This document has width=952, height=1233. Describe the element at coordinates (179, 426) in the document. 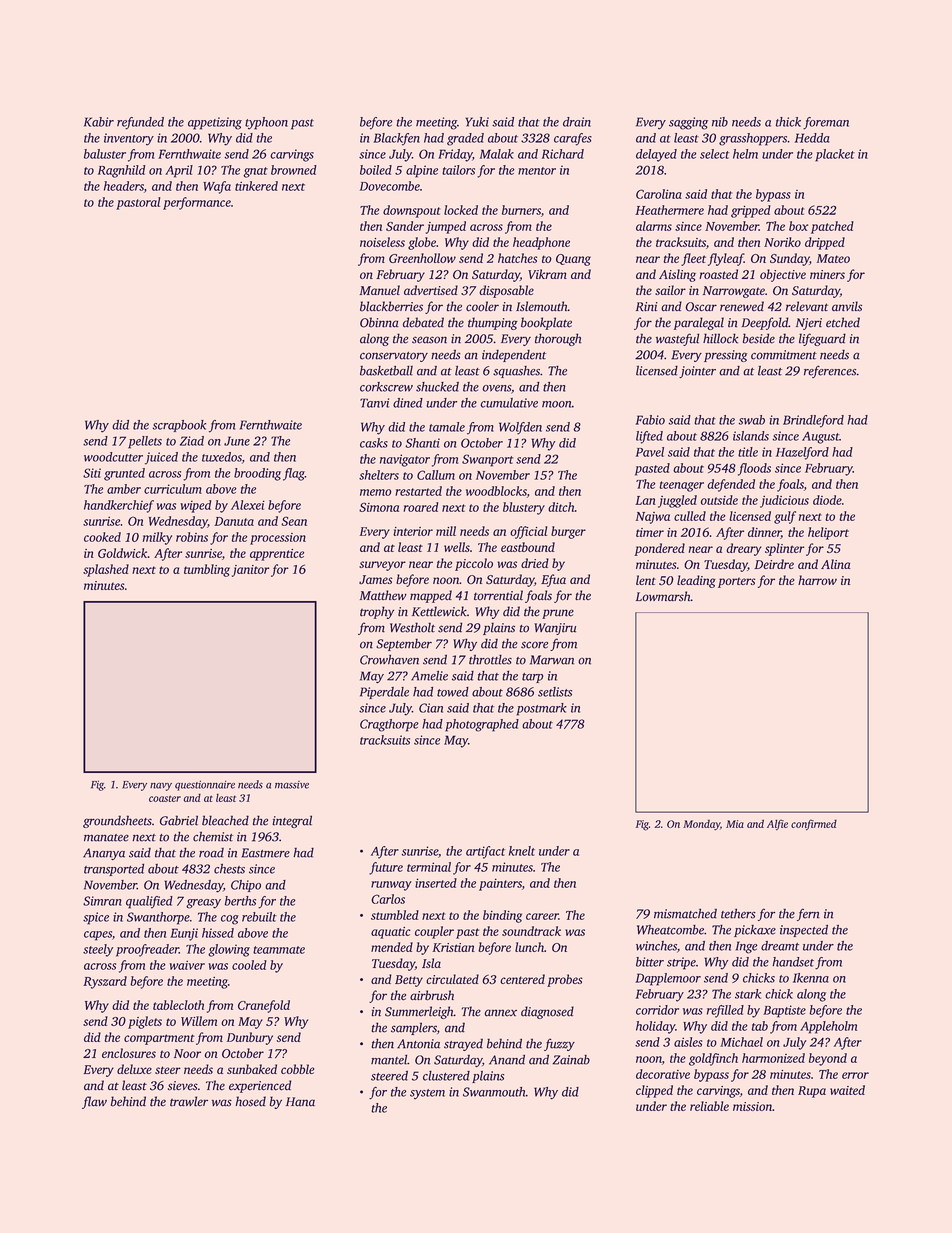

I see `scrapbook` at that location.
